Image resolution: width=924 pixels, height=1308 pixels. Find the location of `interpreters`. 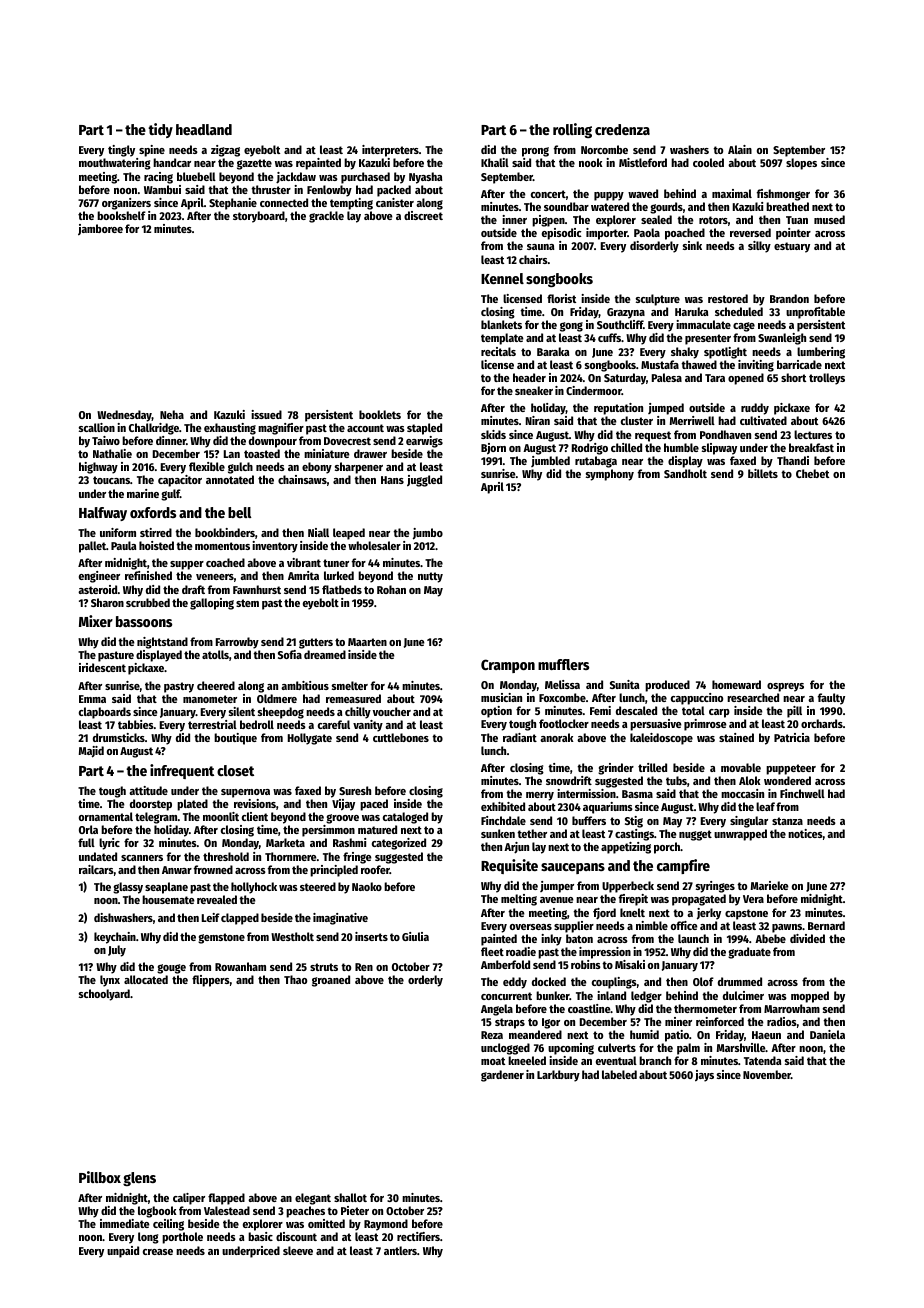

interpreters is located at coordinates (390, 151).
